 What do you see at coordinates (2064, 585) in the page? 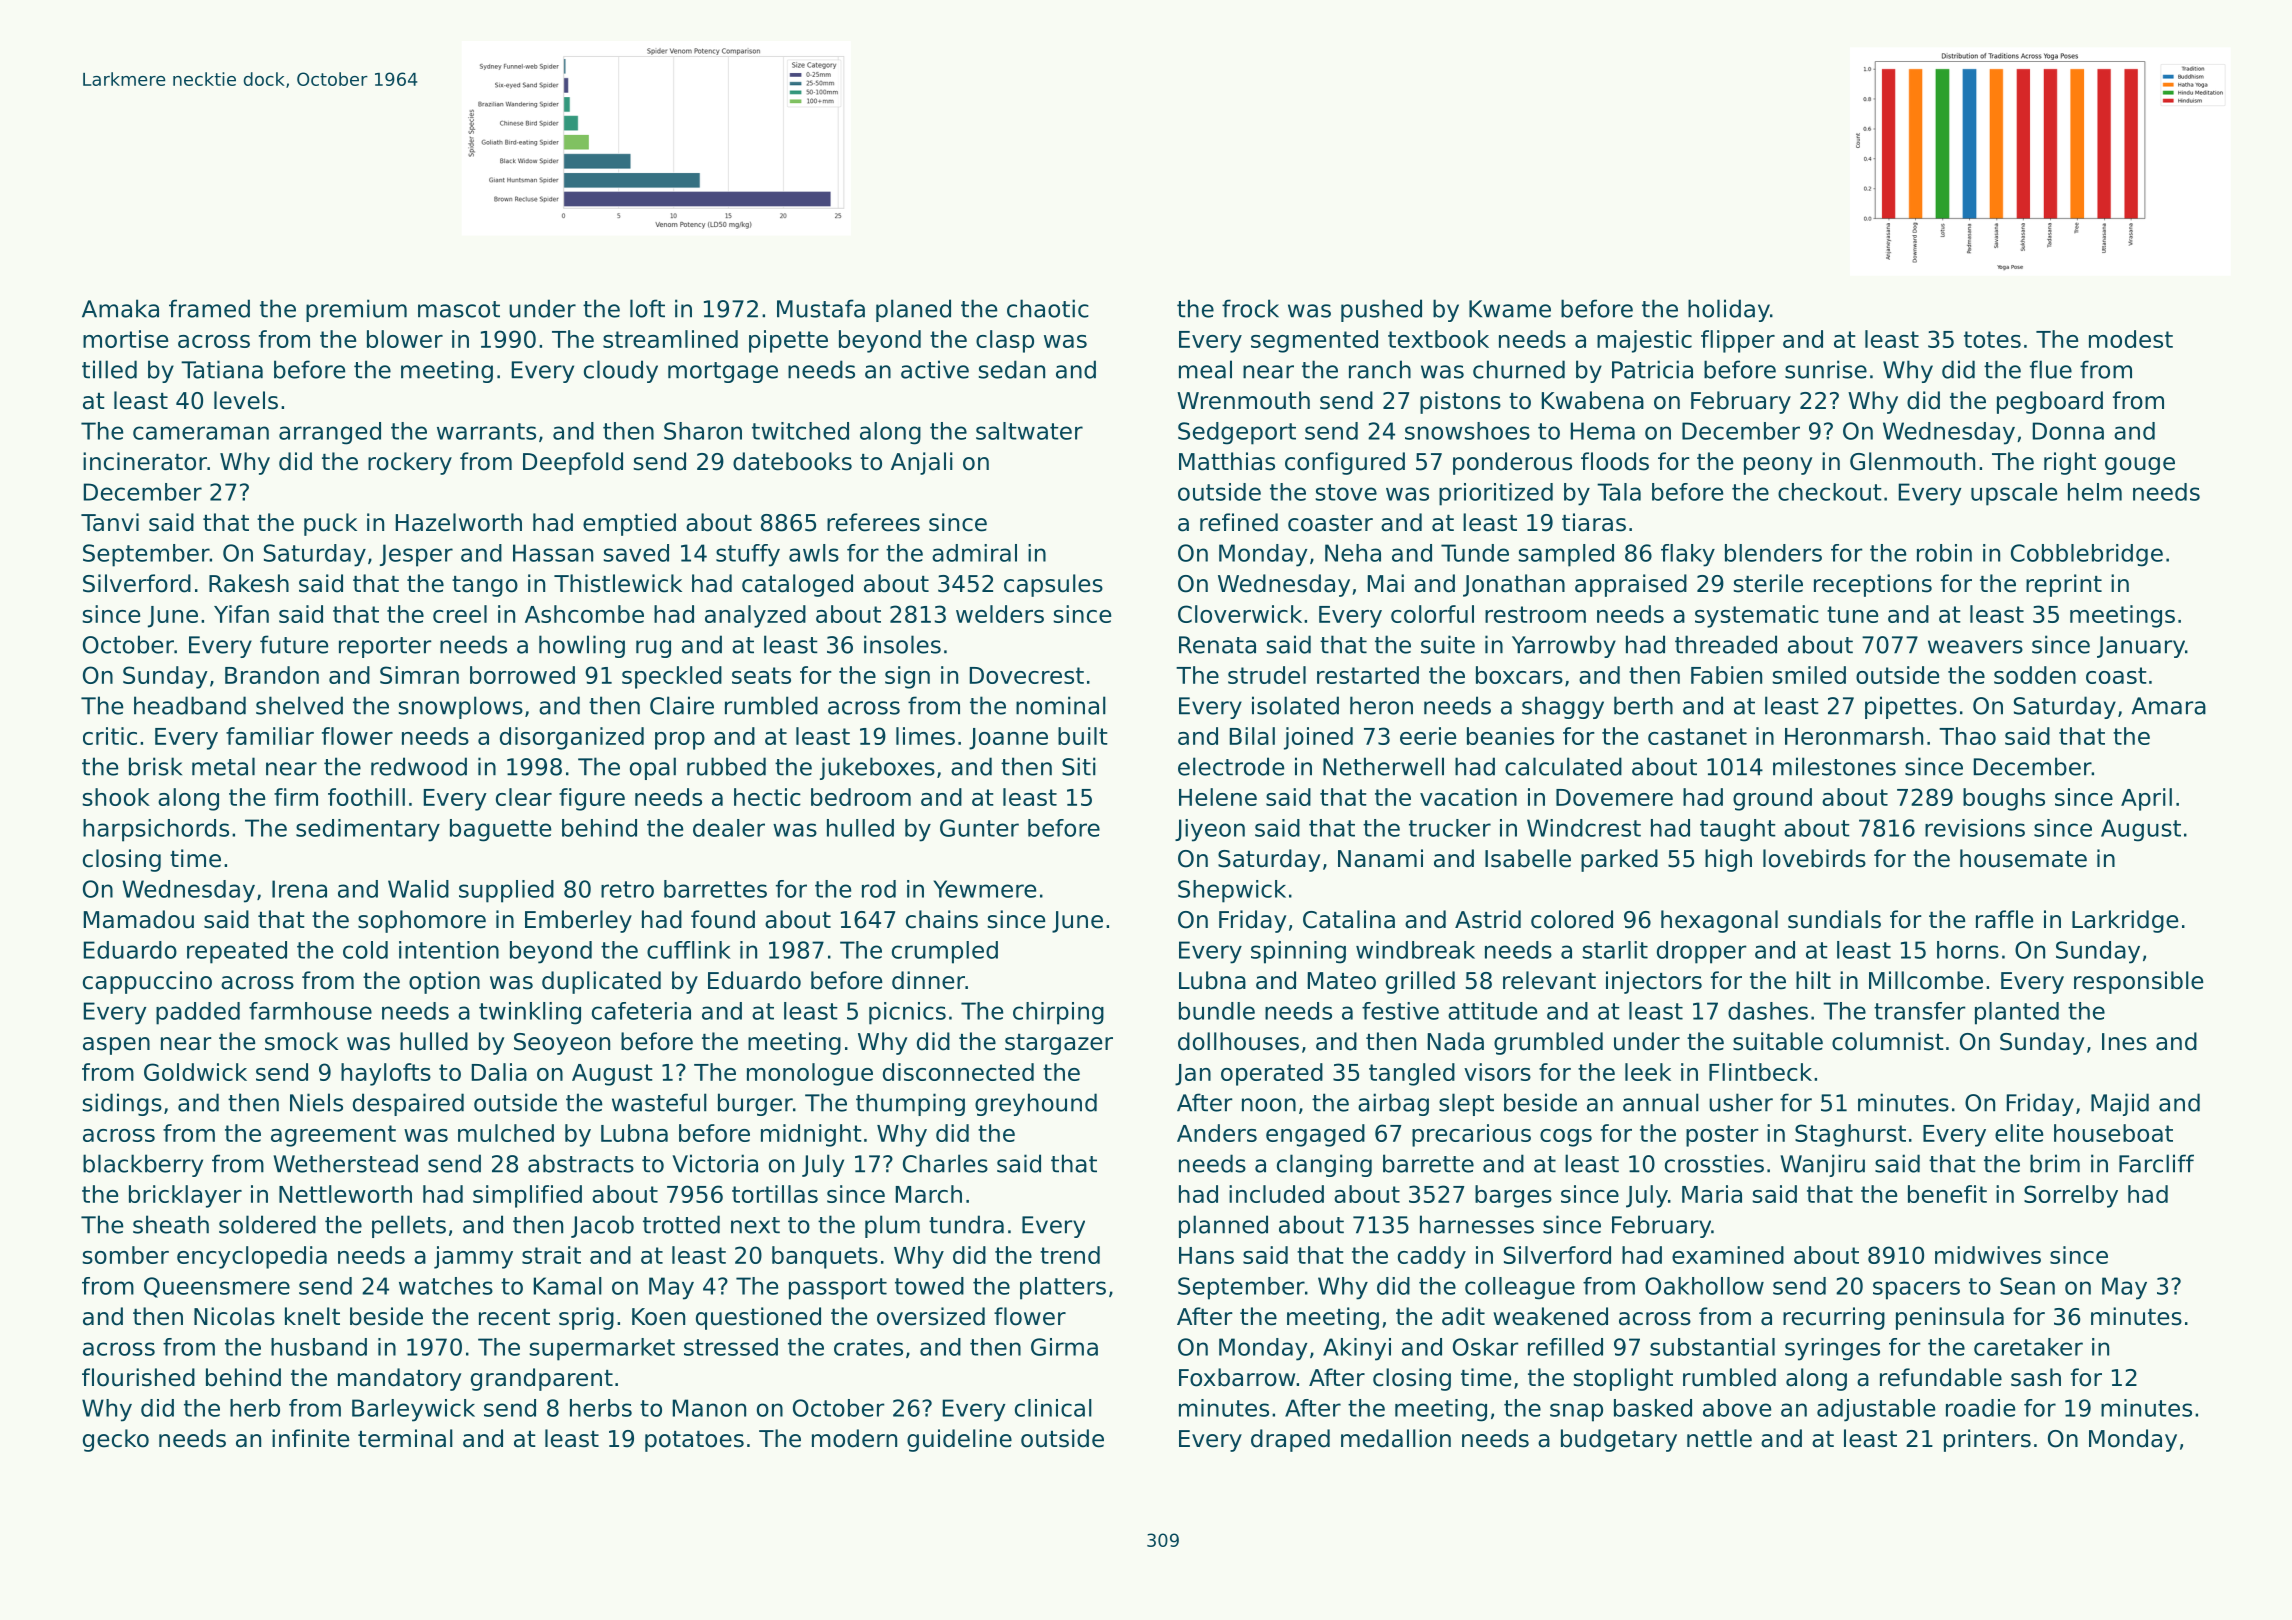
I see `reprint` at bounding box center [2064, 585].
